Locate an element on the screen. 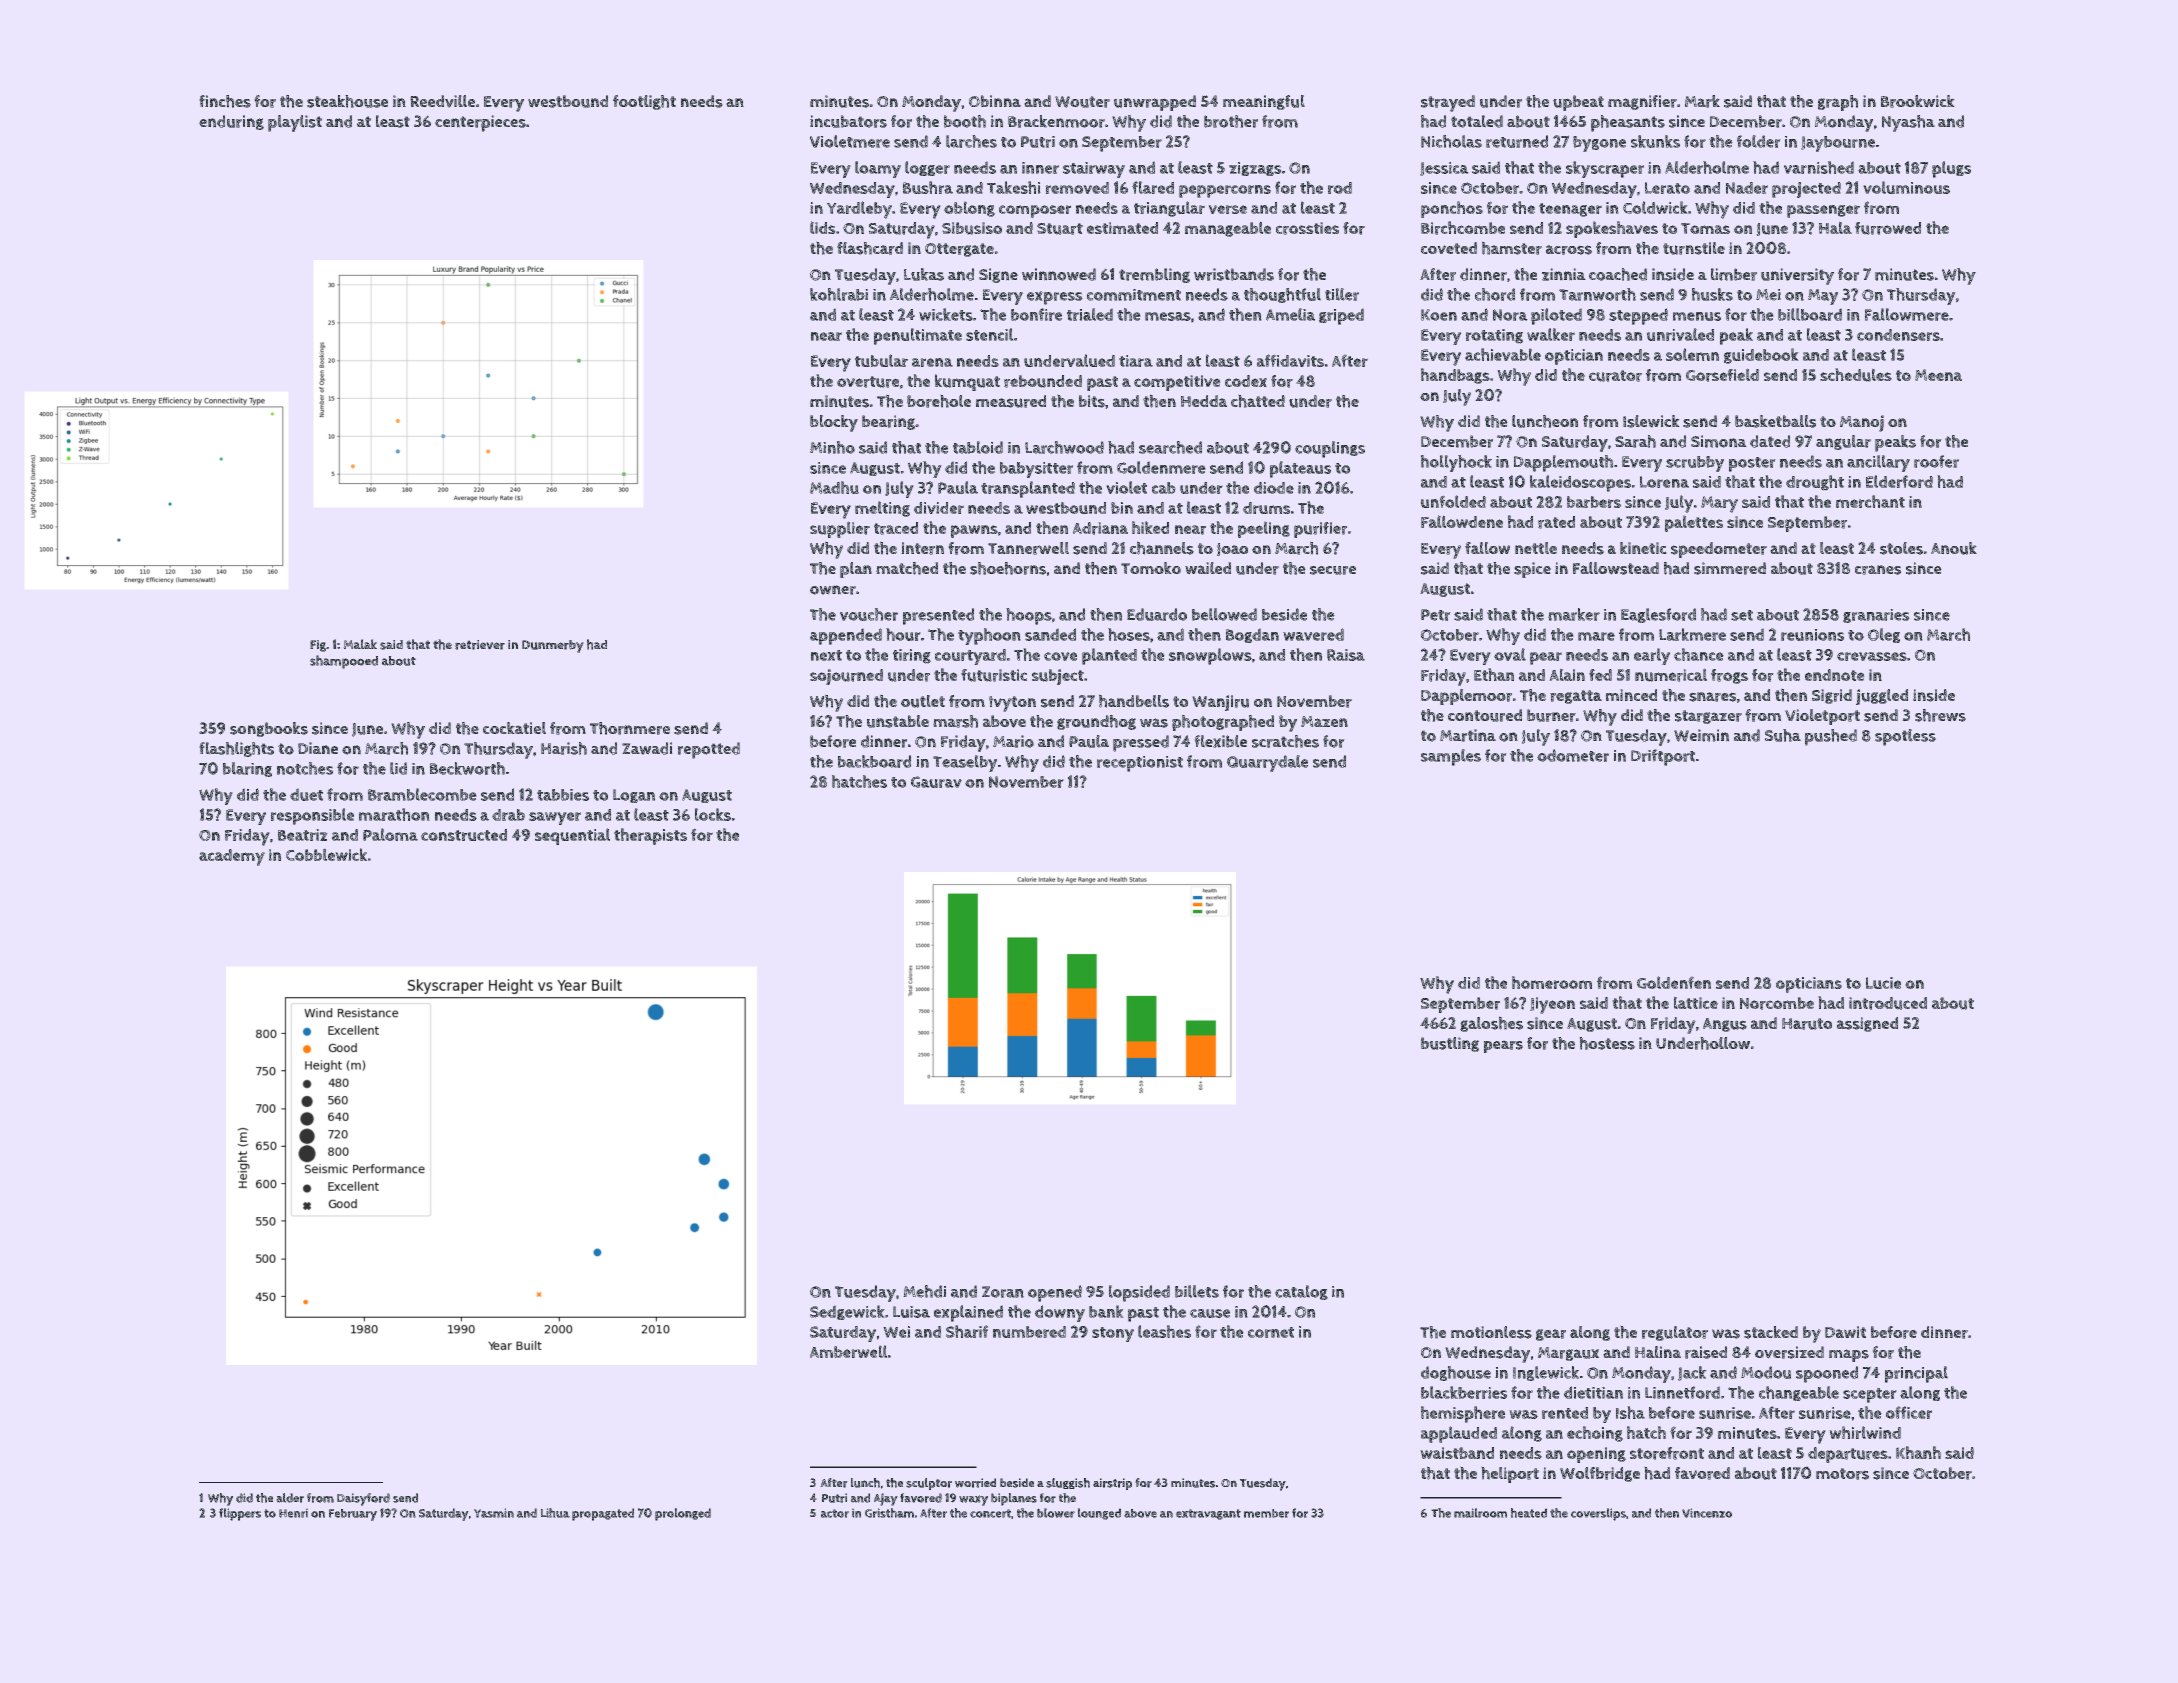 This screenshot has width=2178, height=1683. therapists is located at coordinates (650, 836).
